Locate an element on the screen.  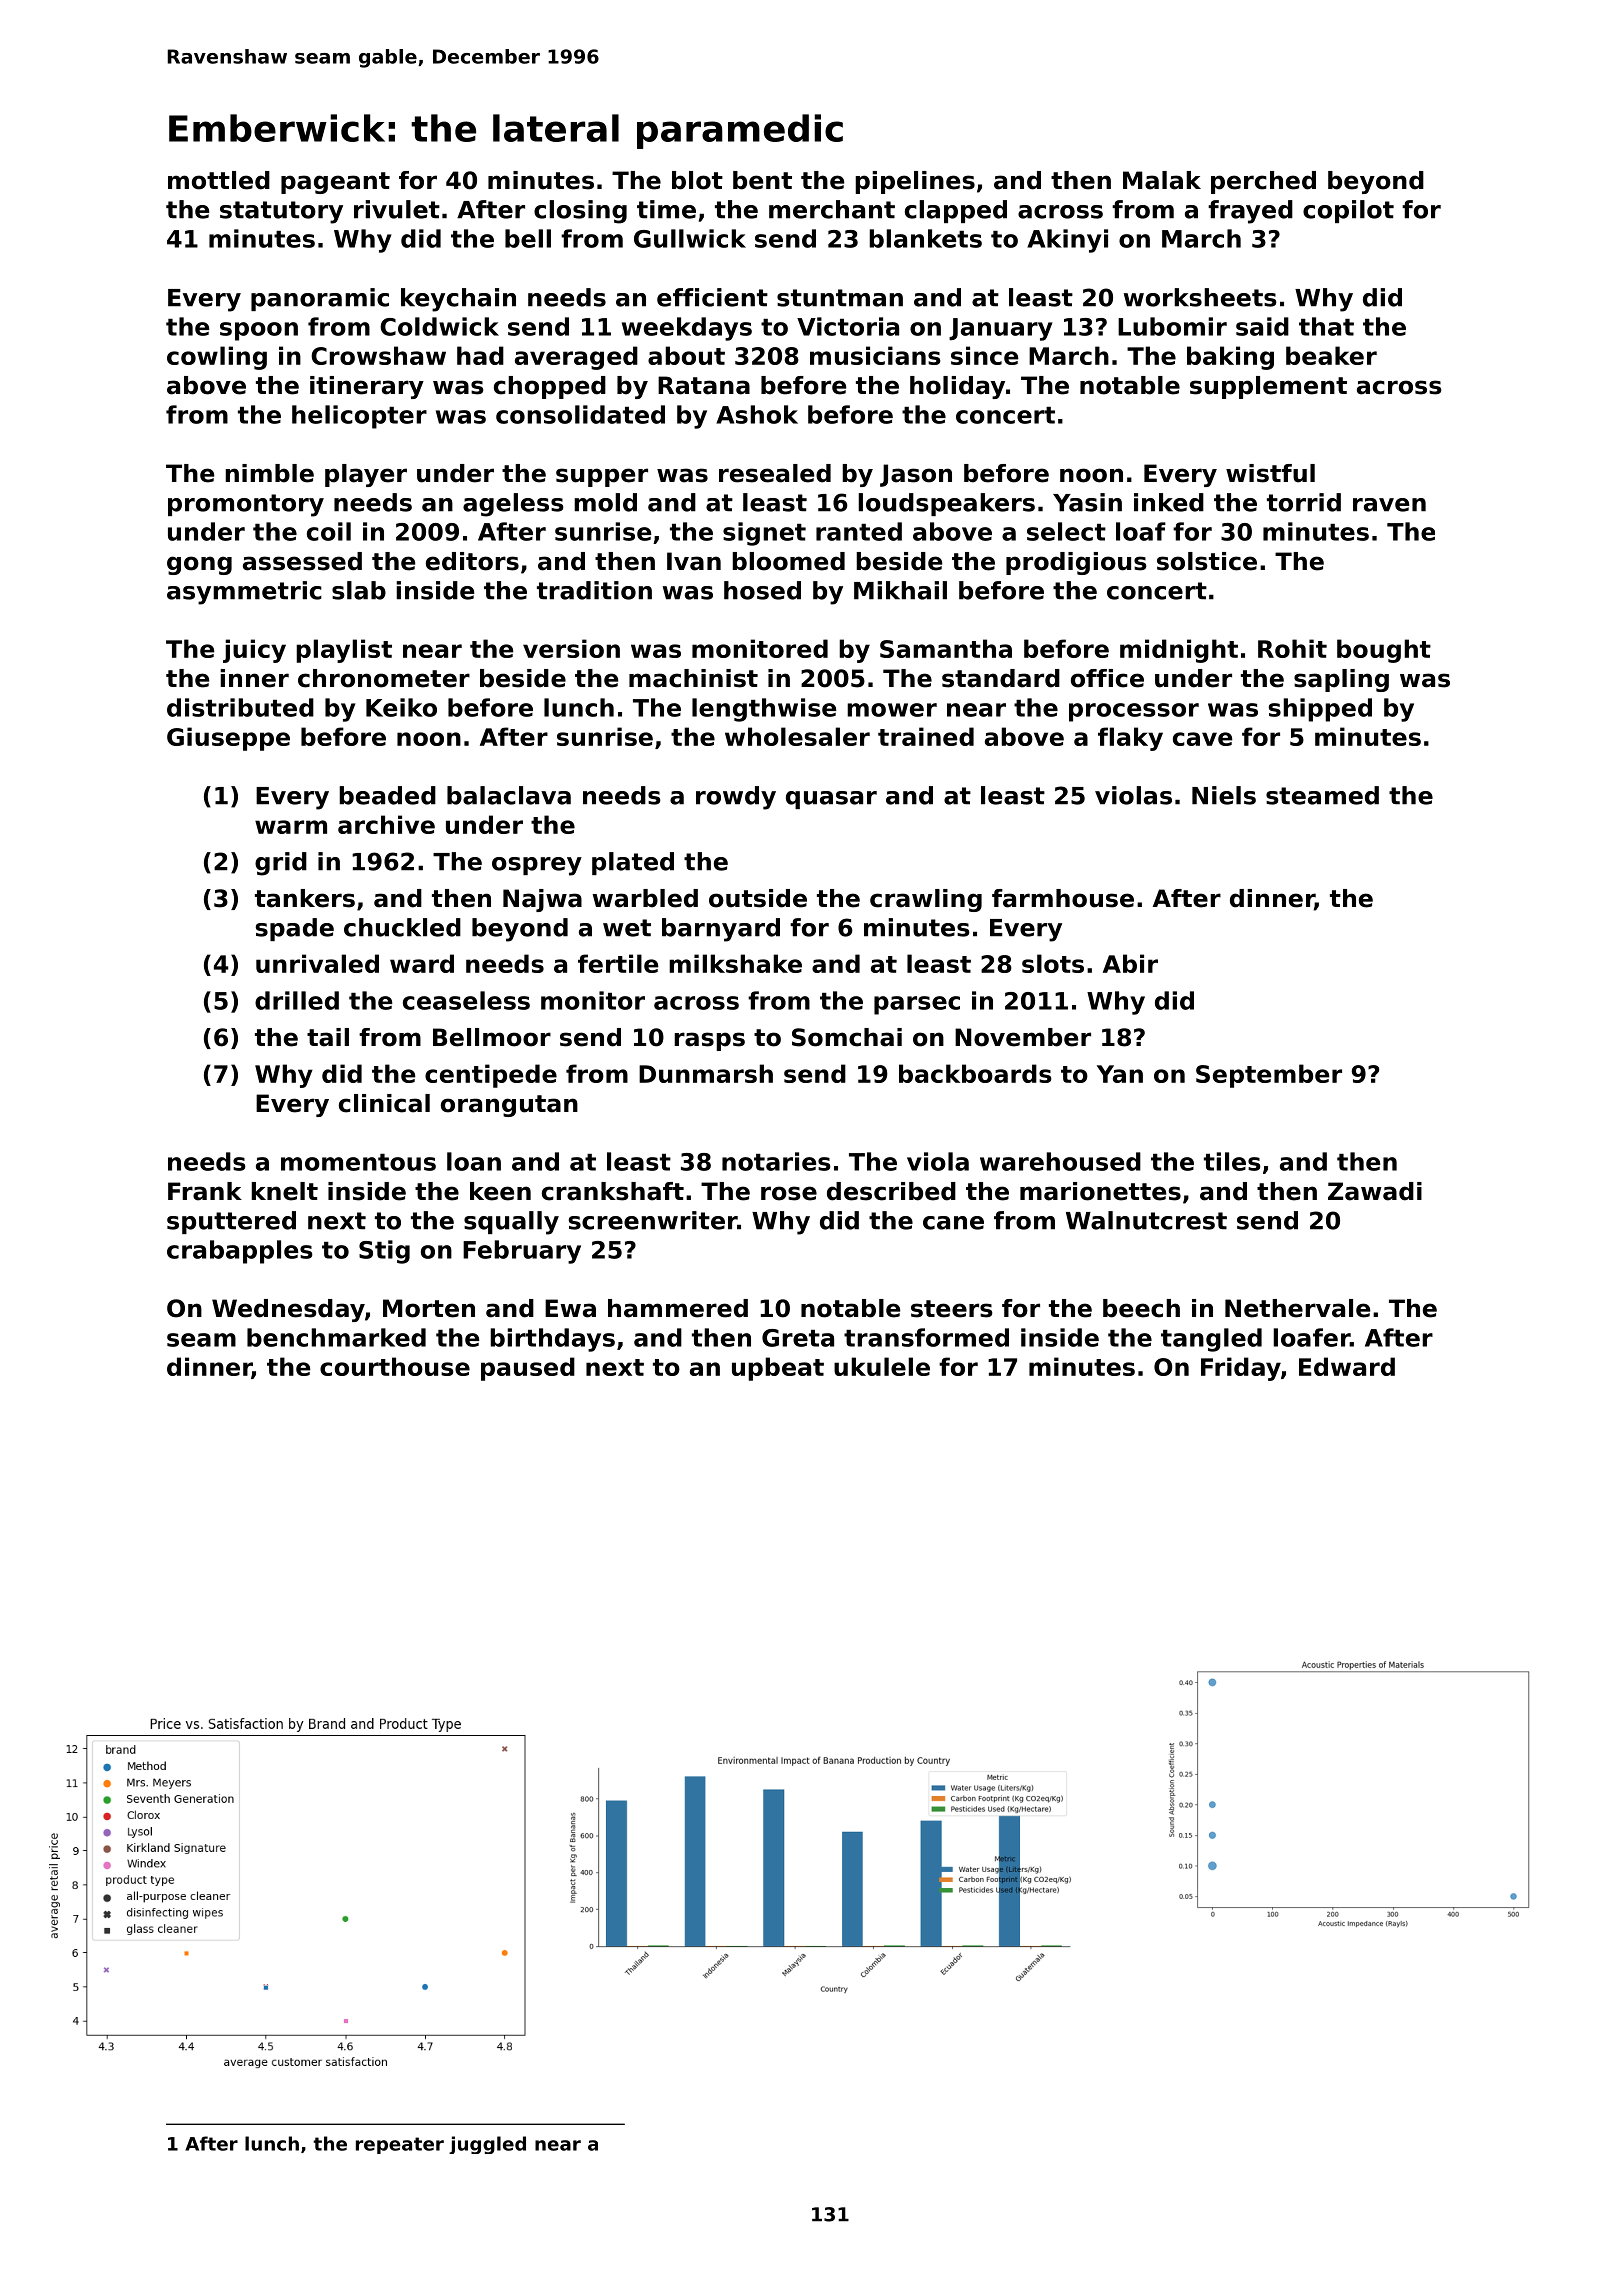
juggled is located at coordinates (487, 2145).
